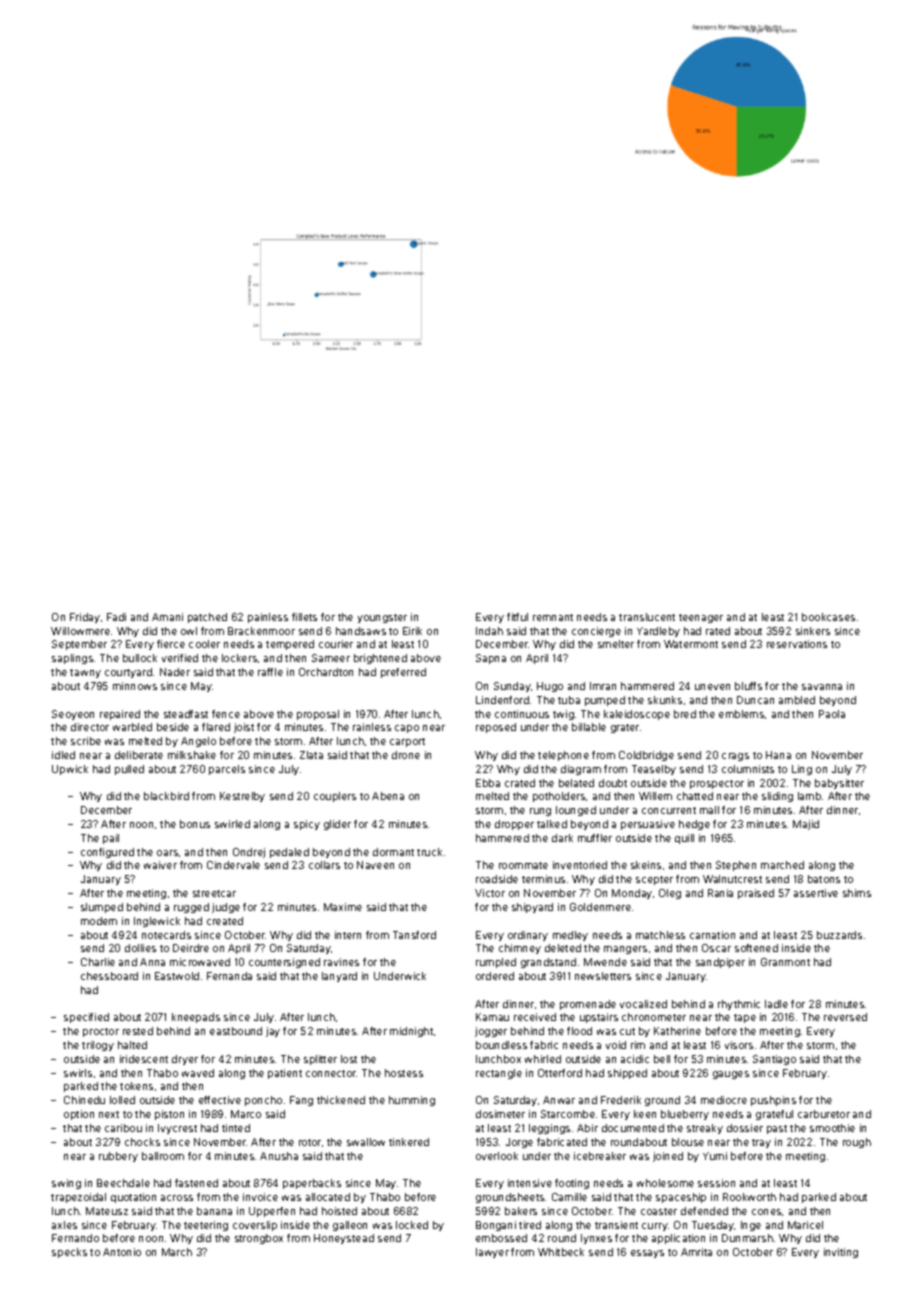 This document has width=924, height=1308. Describe the element at coordinates (166, 796) in the document. I see `blackbird` at that location.
